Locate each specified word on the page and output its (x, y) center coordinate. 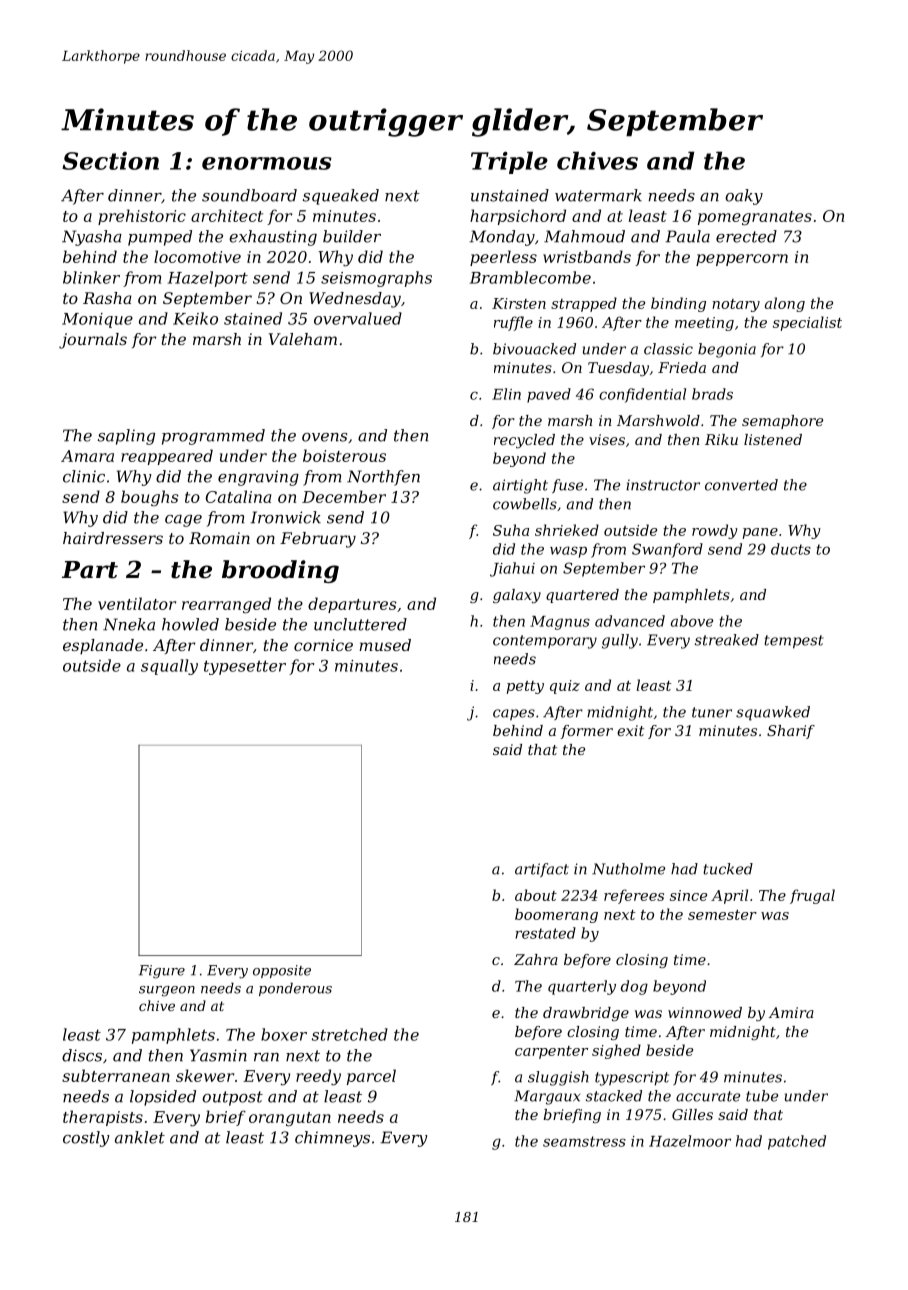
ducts (791, 549)
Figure (162, 972)
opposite (282, 971)
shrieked (567, 530)
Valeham (303, 339)
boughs (150, 498)
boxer (284, 1034)
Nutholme (628, 869)
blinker (91, 277)
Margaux (547, 1097)
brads (712, 394)
